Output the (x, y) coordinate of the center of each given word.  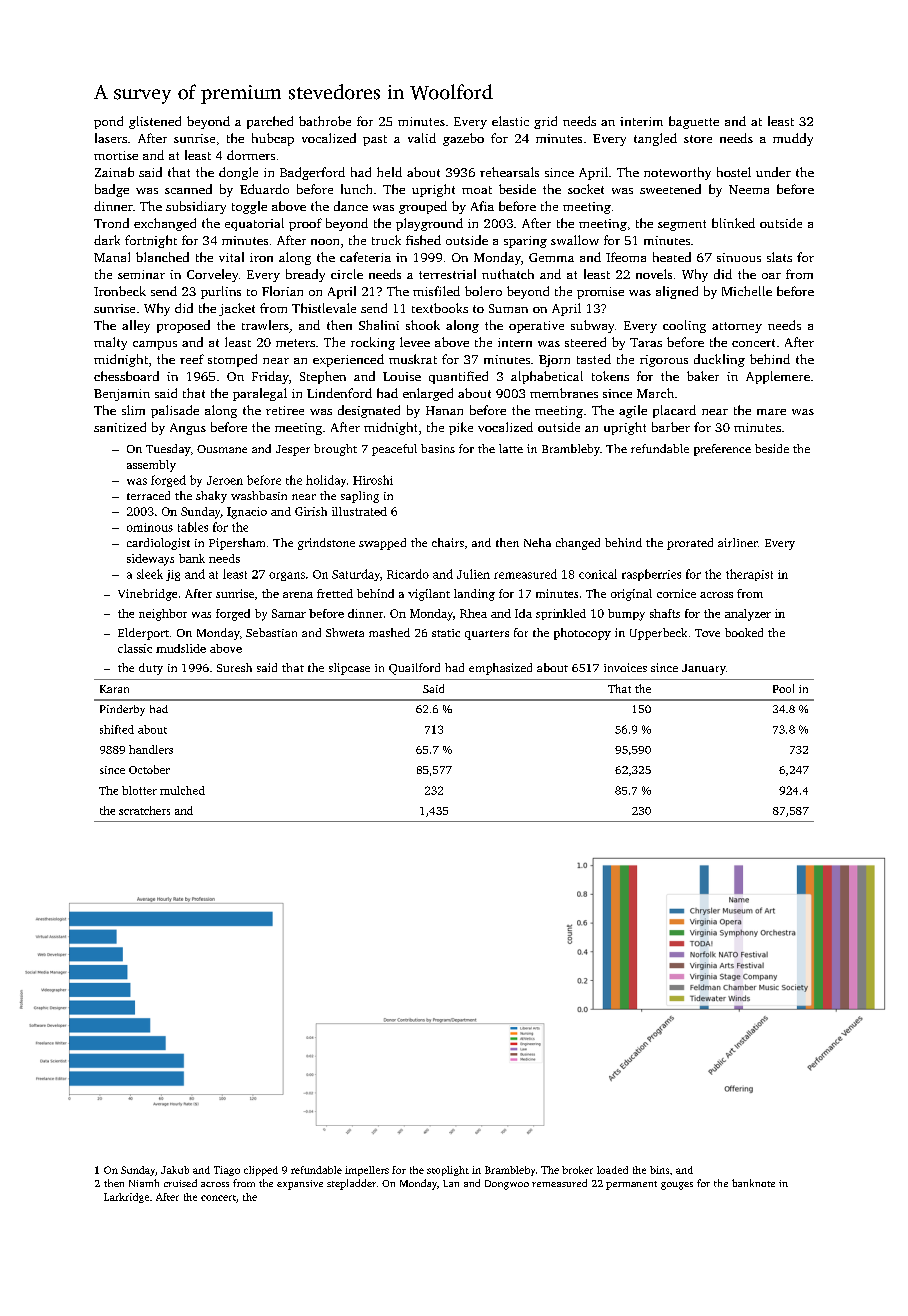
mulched (182, 790)
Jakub (175, 1170)
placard (674, 411)
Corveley (212, 275)
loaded (612, 1170)
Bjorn (554, 361)
